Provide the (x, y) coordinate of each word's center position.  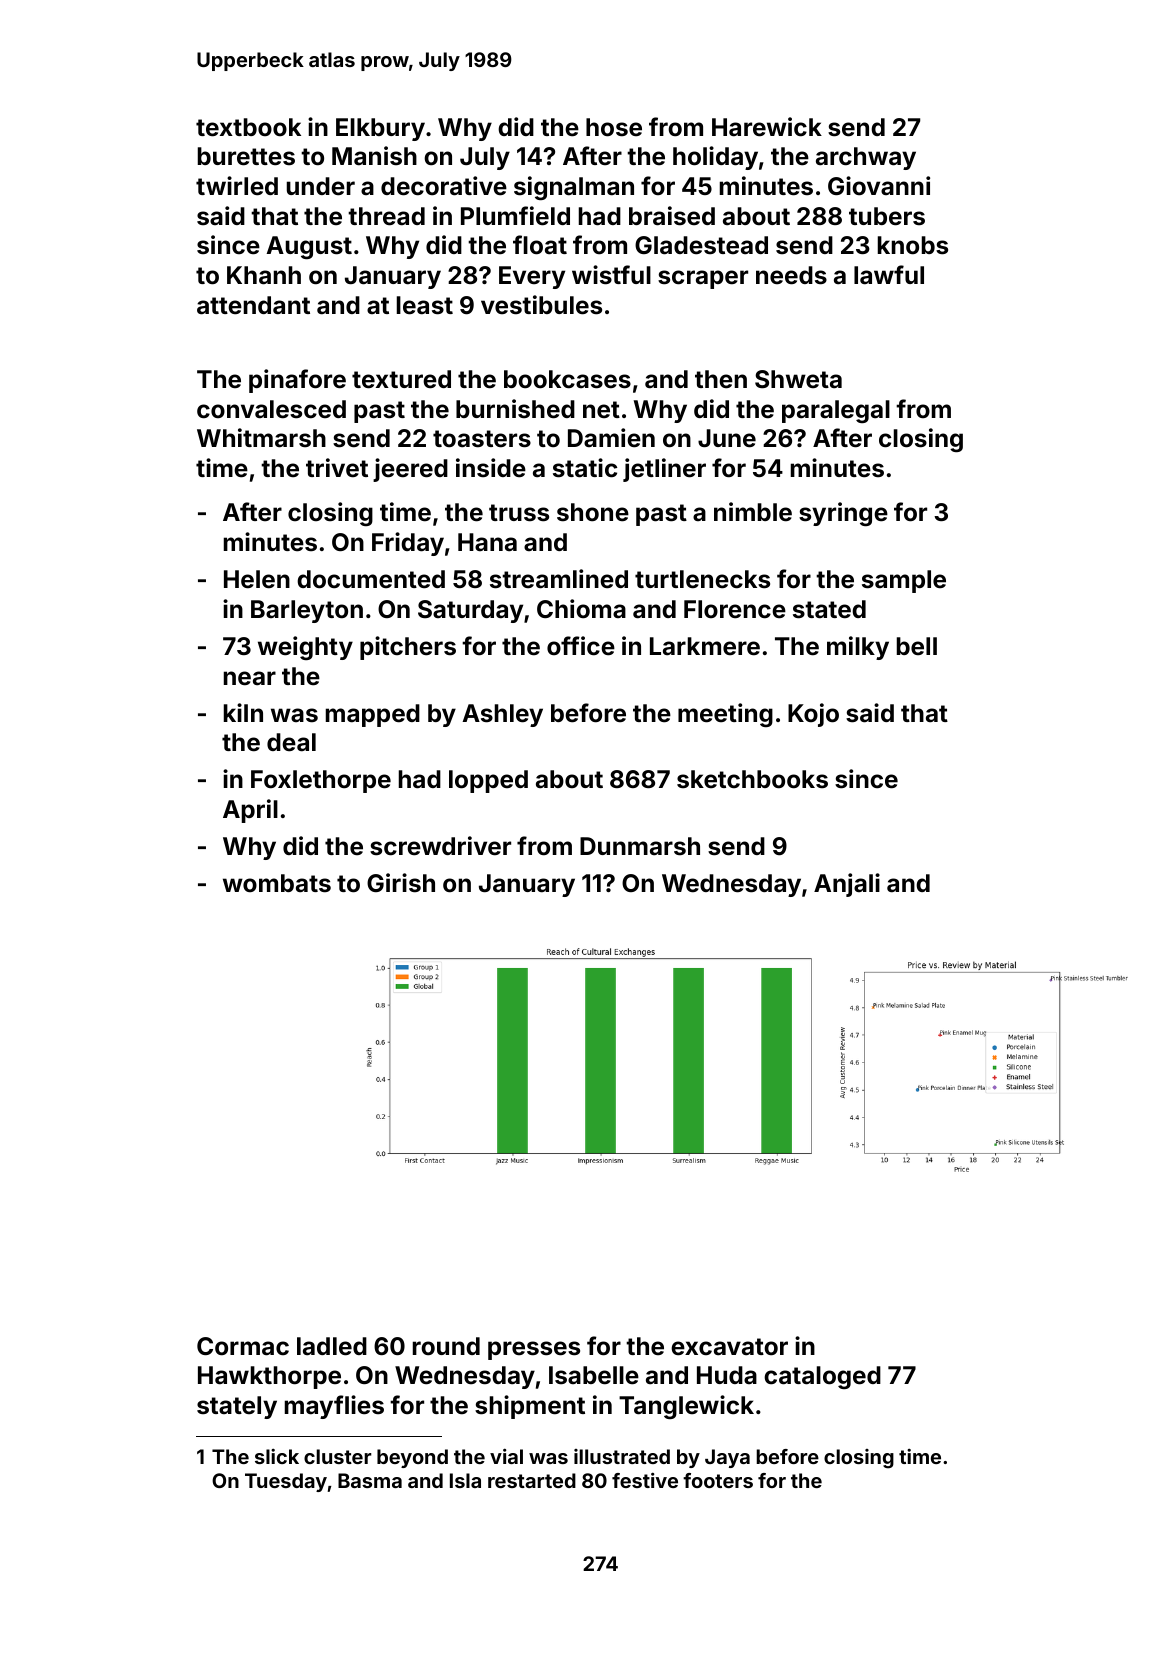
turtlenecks (702, 579)
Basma (370, 1480)
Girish (401, 883)
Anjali (847, 885)
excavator (729, 1347)
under (321, 186)
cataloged (822, 1377)
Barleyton (307, 611)
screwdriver (440, 846)
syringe (843, 514)
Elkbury (380, 129)
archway (866, 158)
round (446, 1346)
